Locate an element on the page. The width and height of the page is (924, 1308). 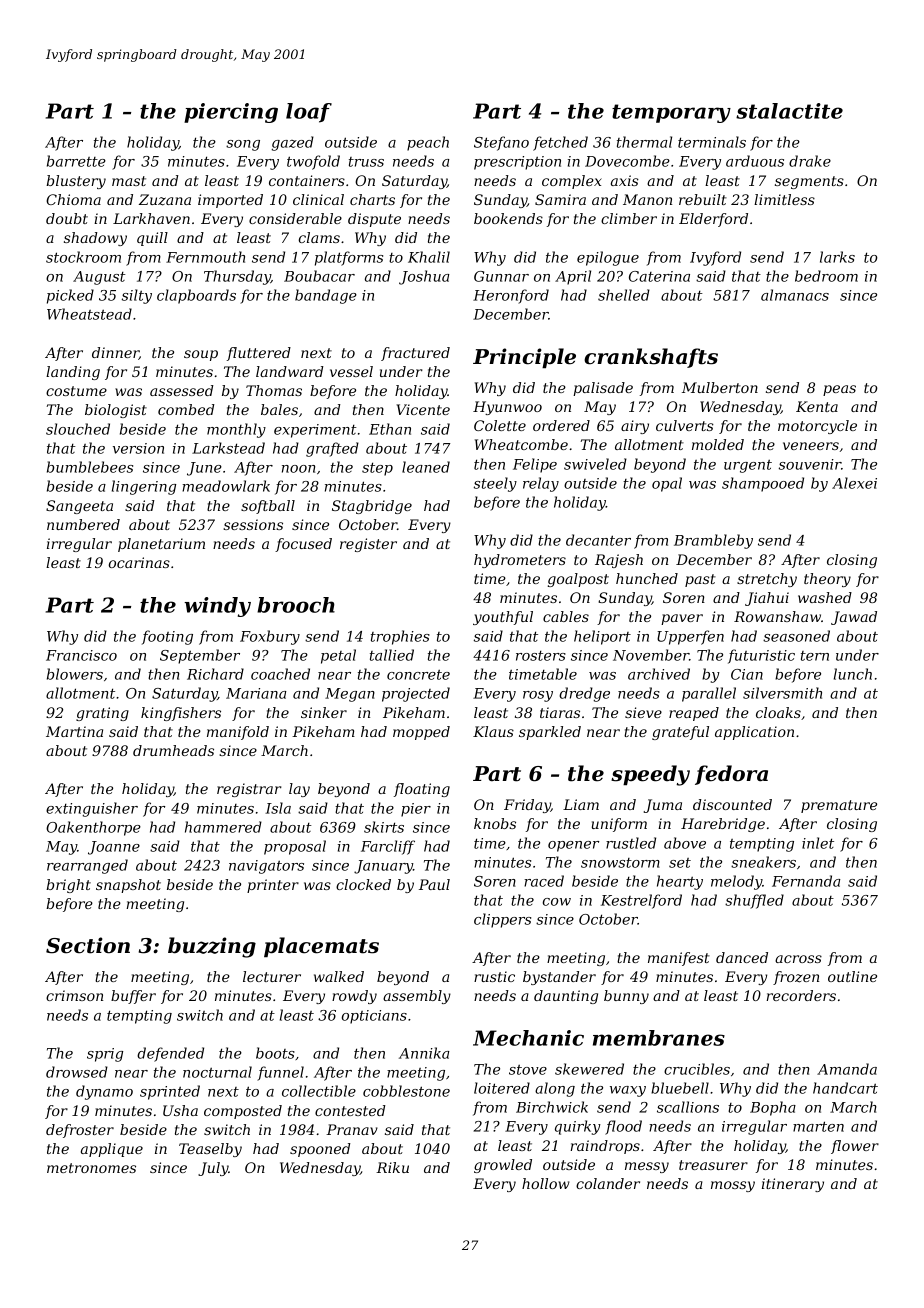
futuristic is located at coordinates (761, 656).
